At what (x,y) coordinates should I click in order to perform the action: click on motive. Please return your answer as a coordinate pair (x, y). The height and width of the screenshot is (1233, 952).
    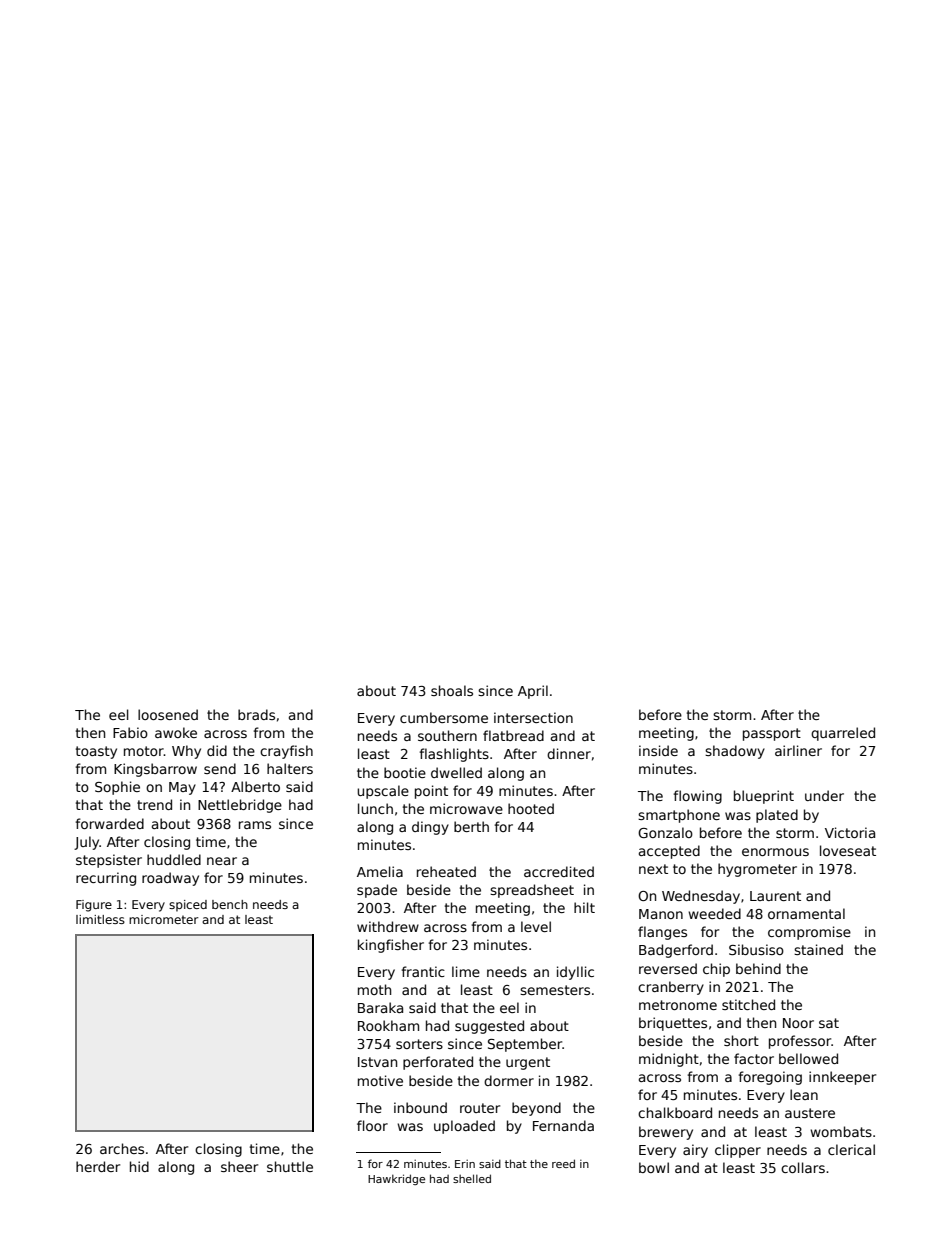
    Looking at the image, I should click on (380, 1080).
